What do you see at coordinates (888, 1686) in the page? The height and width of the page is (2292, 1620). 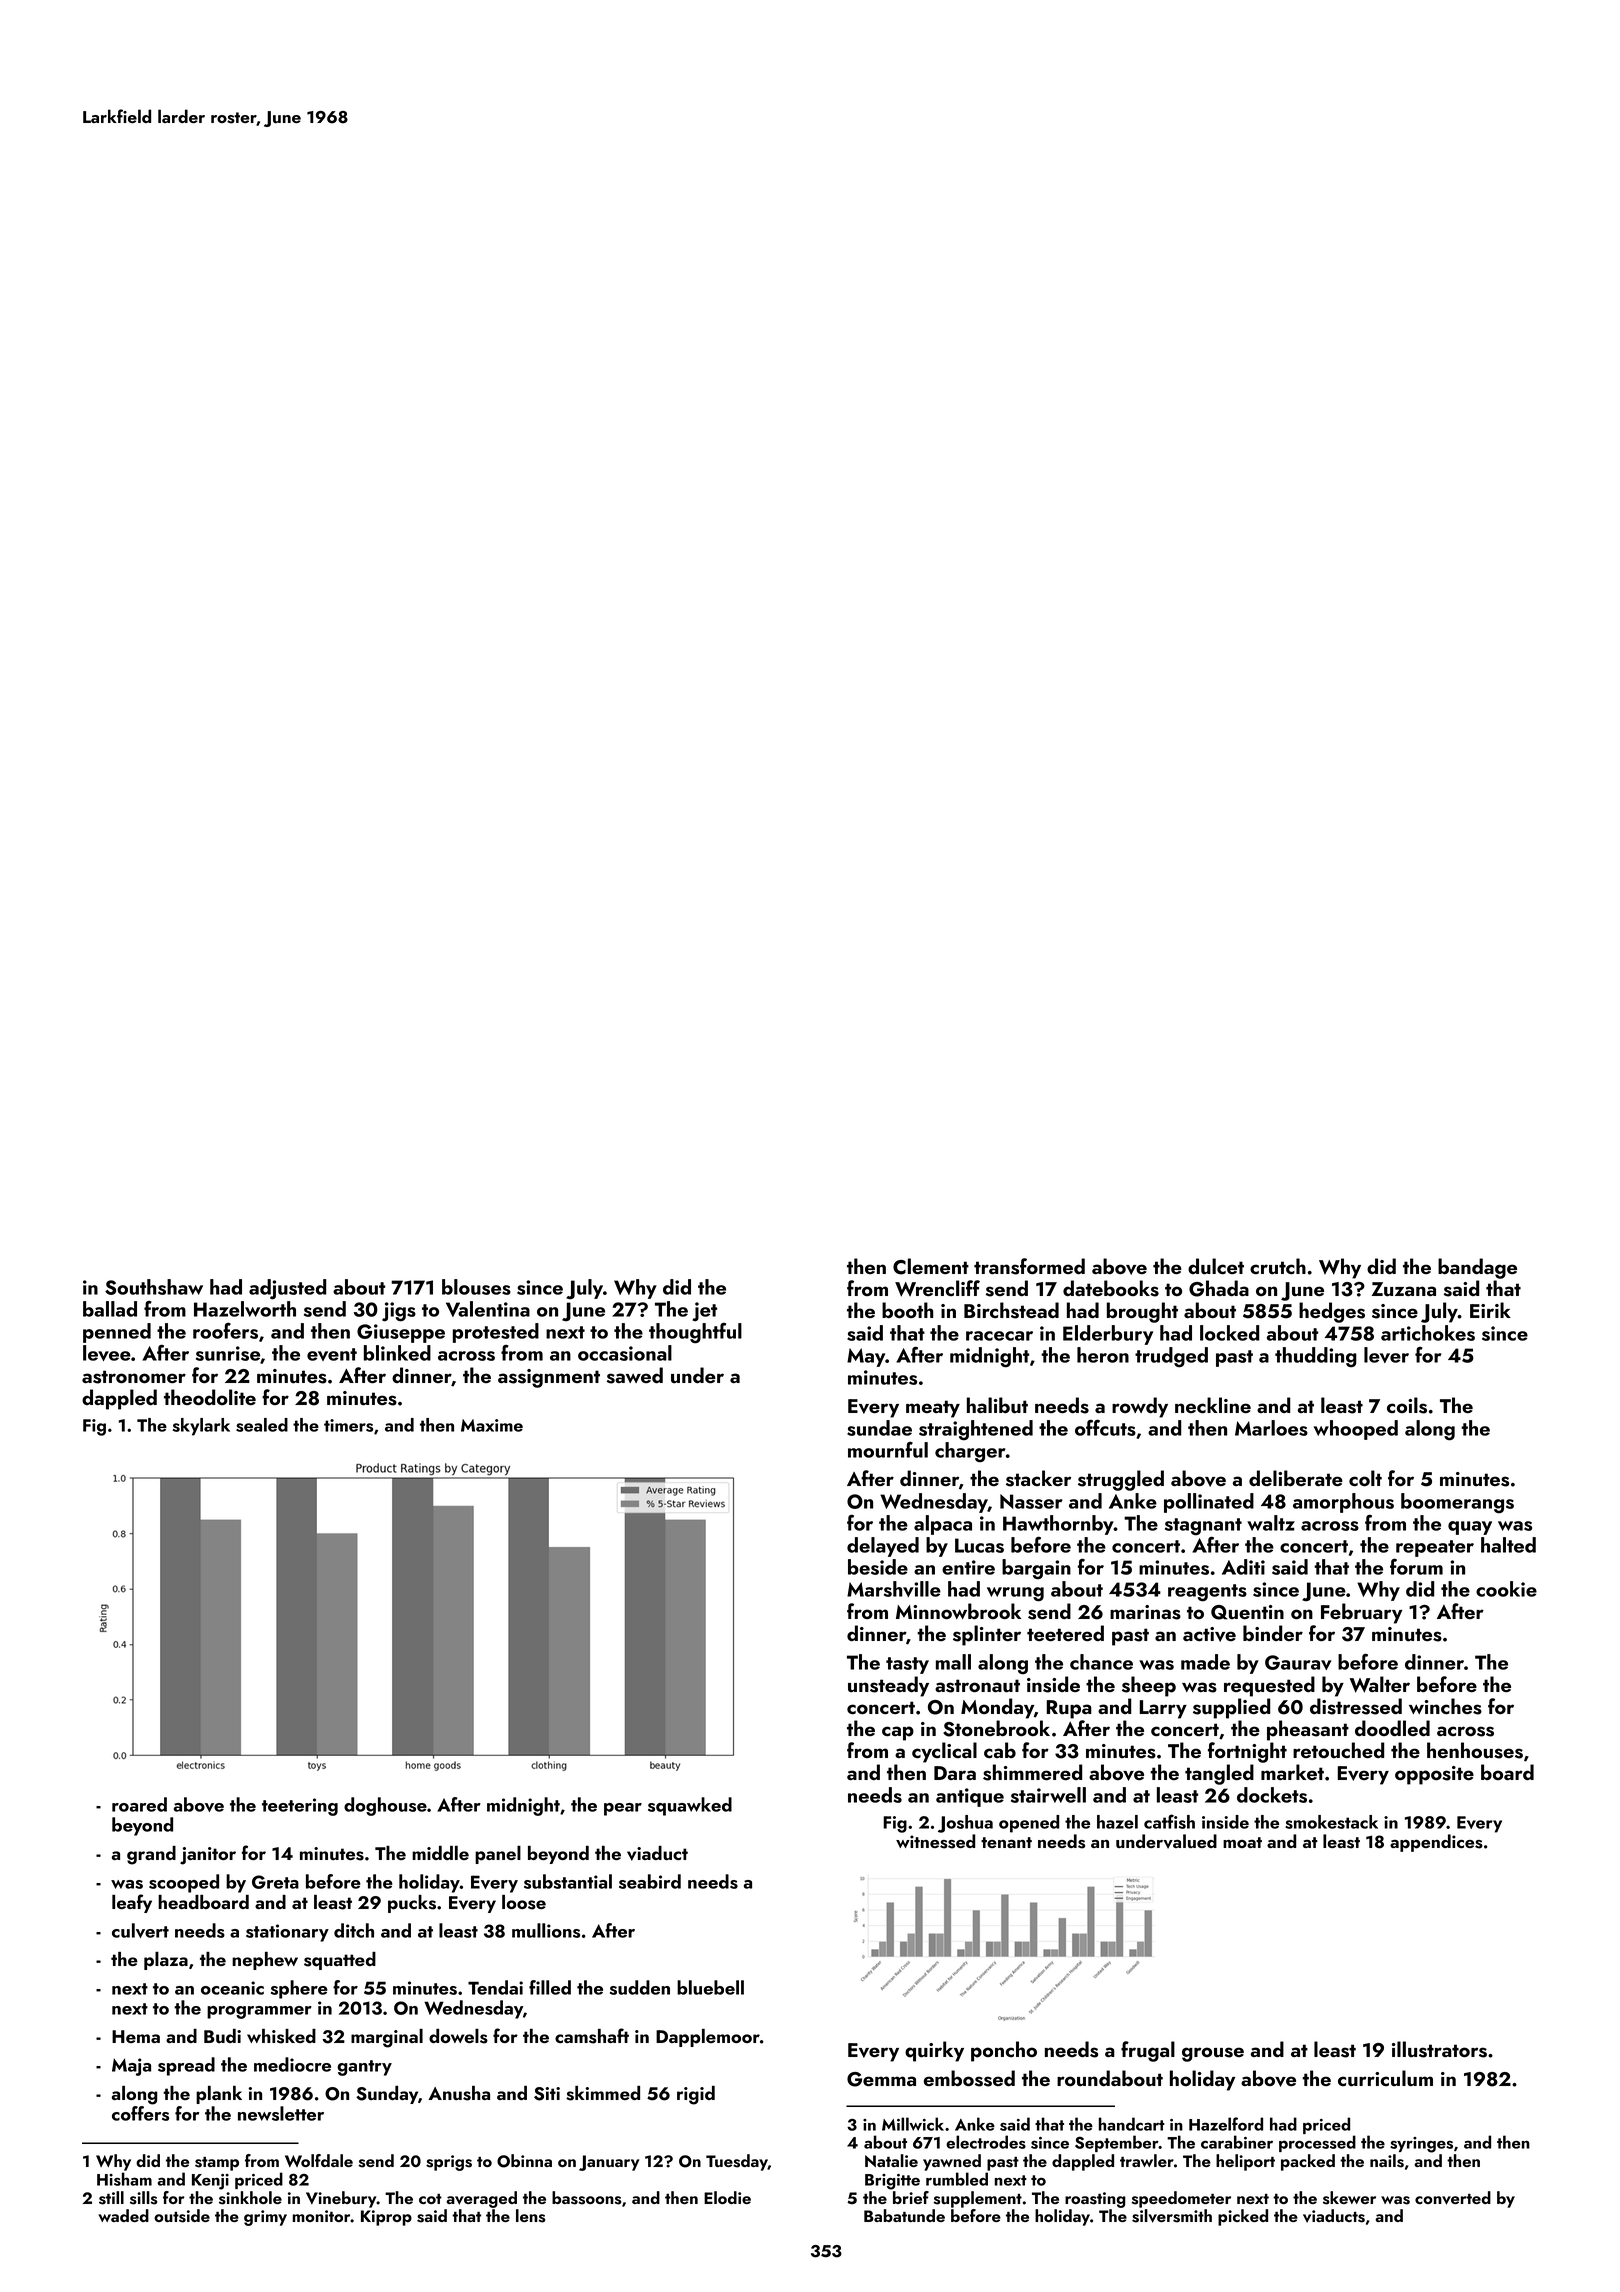 I see `unsteady` at bounding box center [888, 1686].
